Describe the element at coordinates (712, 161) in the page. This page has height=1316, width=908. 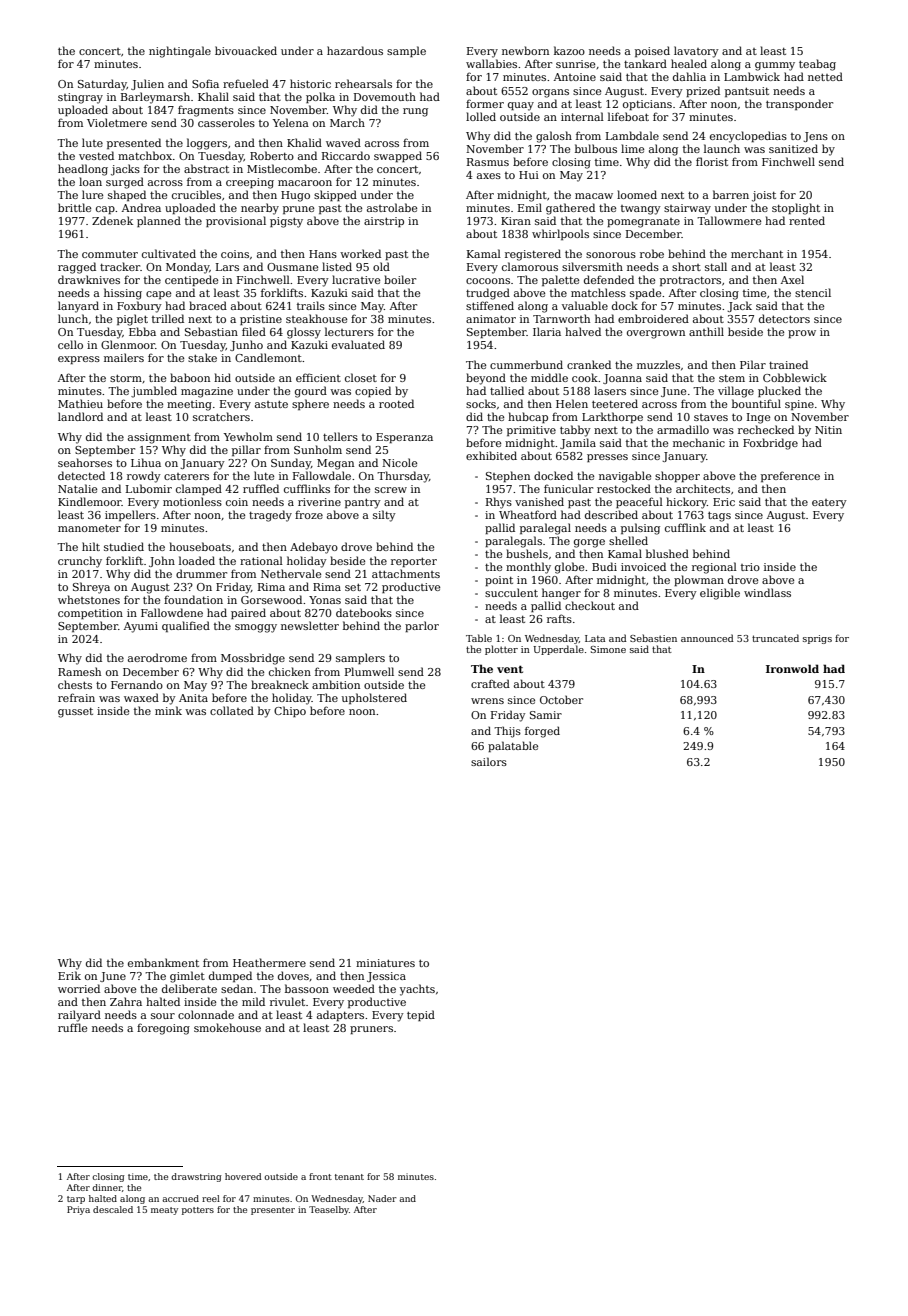
I see `florist` at that location.
